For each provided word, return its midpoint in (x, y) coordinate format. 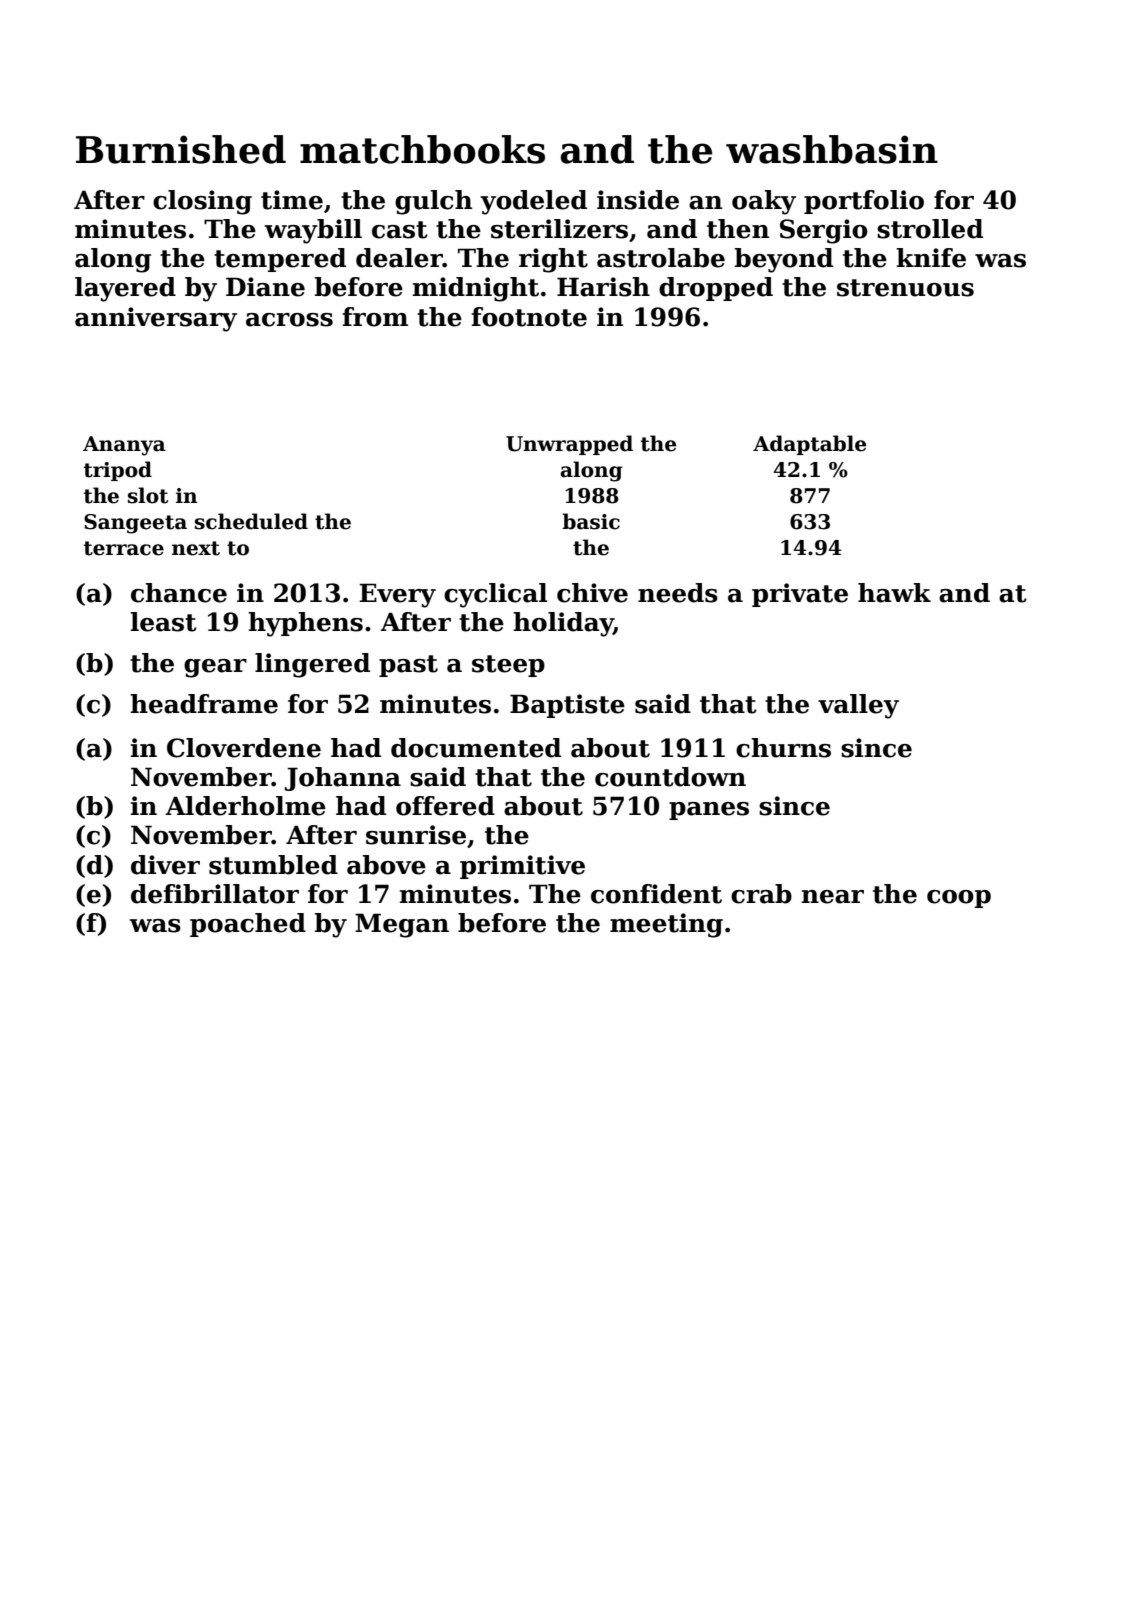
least (163, 622)
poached (248, 925)
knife (931, 258)
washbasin (832, 149)
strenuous (905, 288)
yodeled (533, 202)
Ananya (124, 446)
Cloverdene (244, 748)
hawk (894, 593)
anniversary (156, 319)
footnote (529, 317)
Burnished (181, 149)
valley (858, 706)
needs (678, 593)
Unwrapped (569, 445)
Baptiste (567, 706)
